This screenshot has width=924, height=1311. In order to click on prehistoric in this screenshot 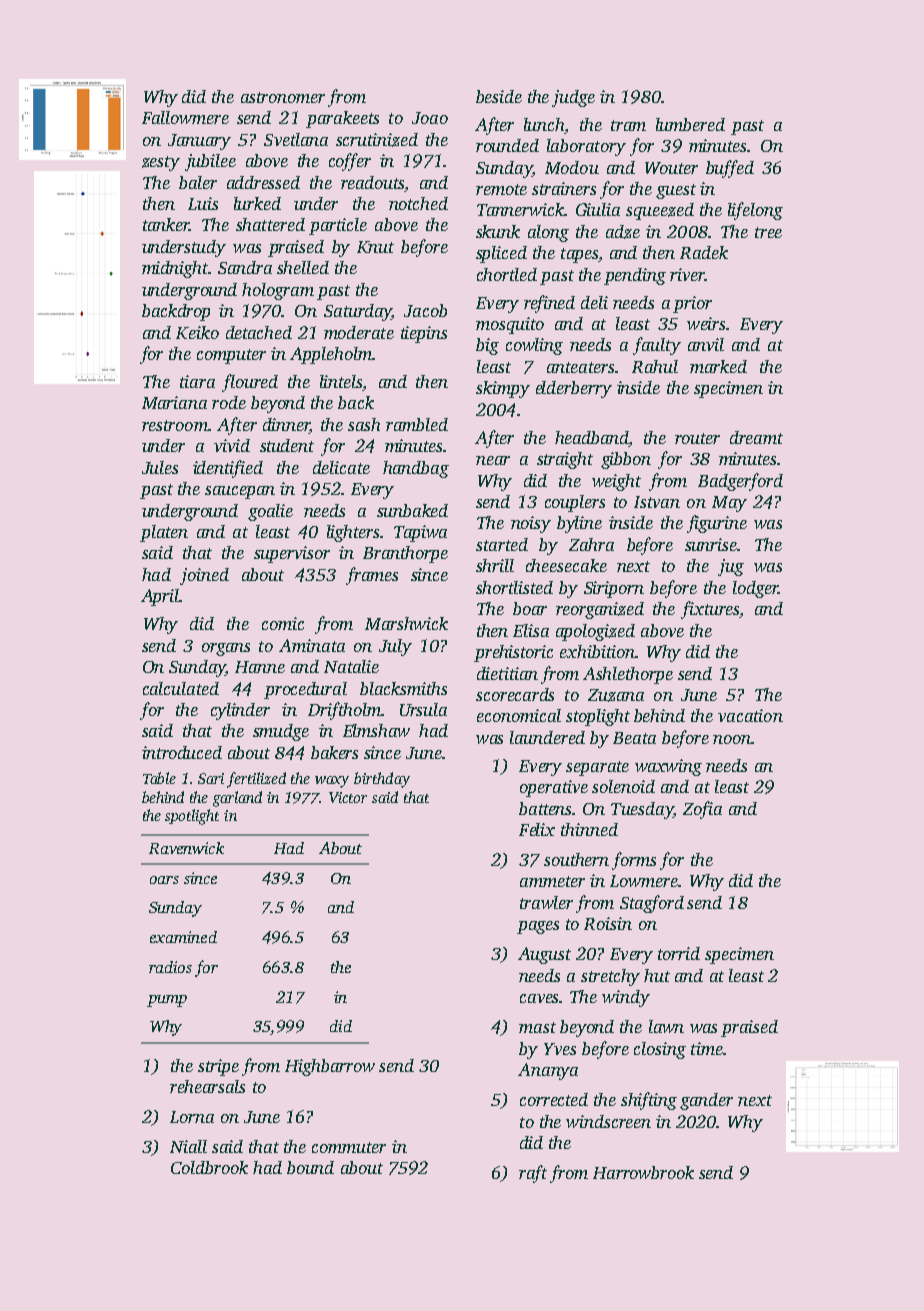, I will do `click(513, 653)`.
